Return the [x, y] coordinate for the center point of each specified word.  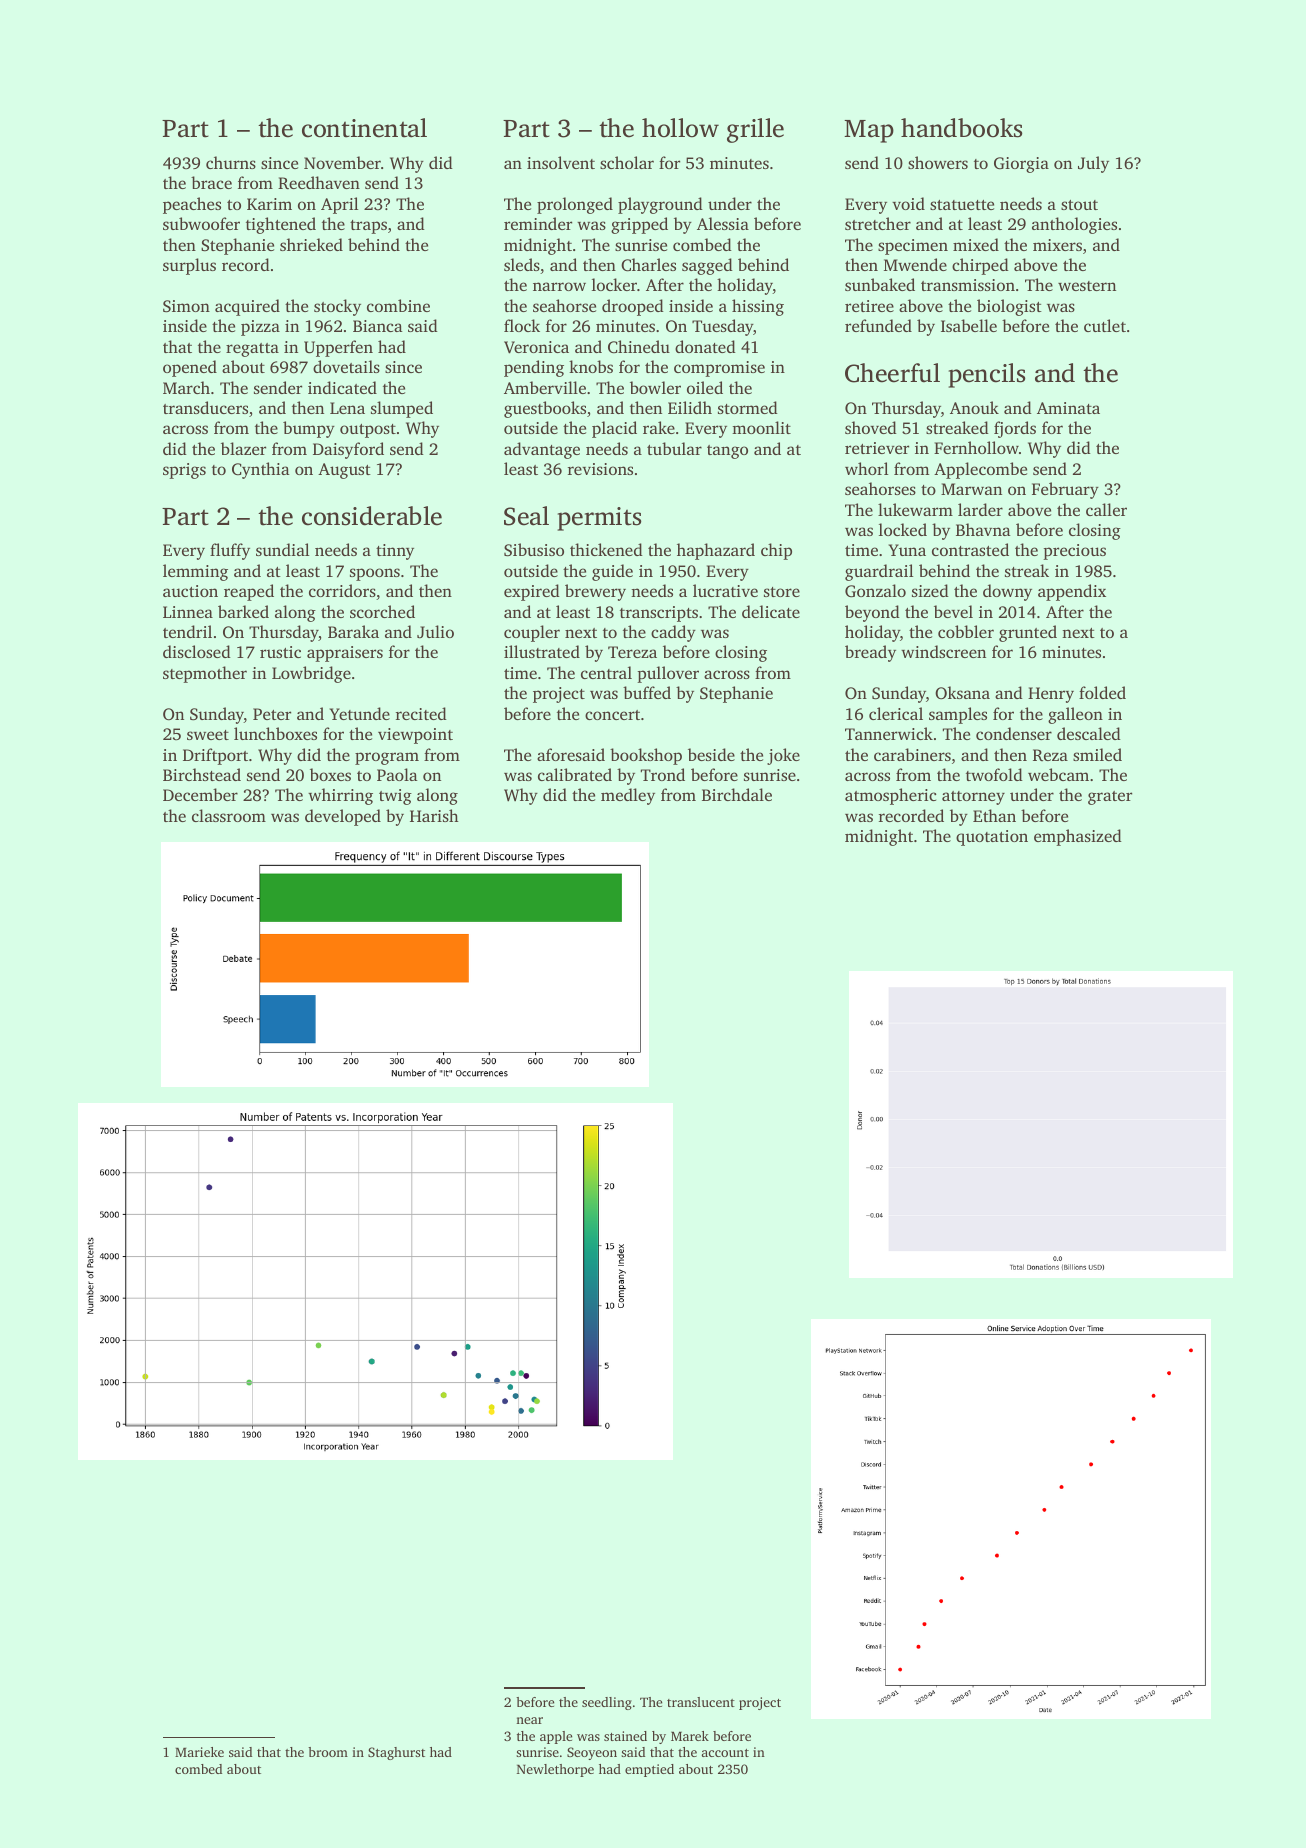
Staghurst [396, 1753]
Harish [434, 815]
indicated [342, 387]
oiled [705, 387]
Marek [690, 1736]
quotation [992, 838]
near [529, 1720]
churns [231, 162]
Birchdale [737, 794]
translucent [701, 1702]
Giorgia [1021, 165]
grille [755, 130]
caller [1106, 509]
